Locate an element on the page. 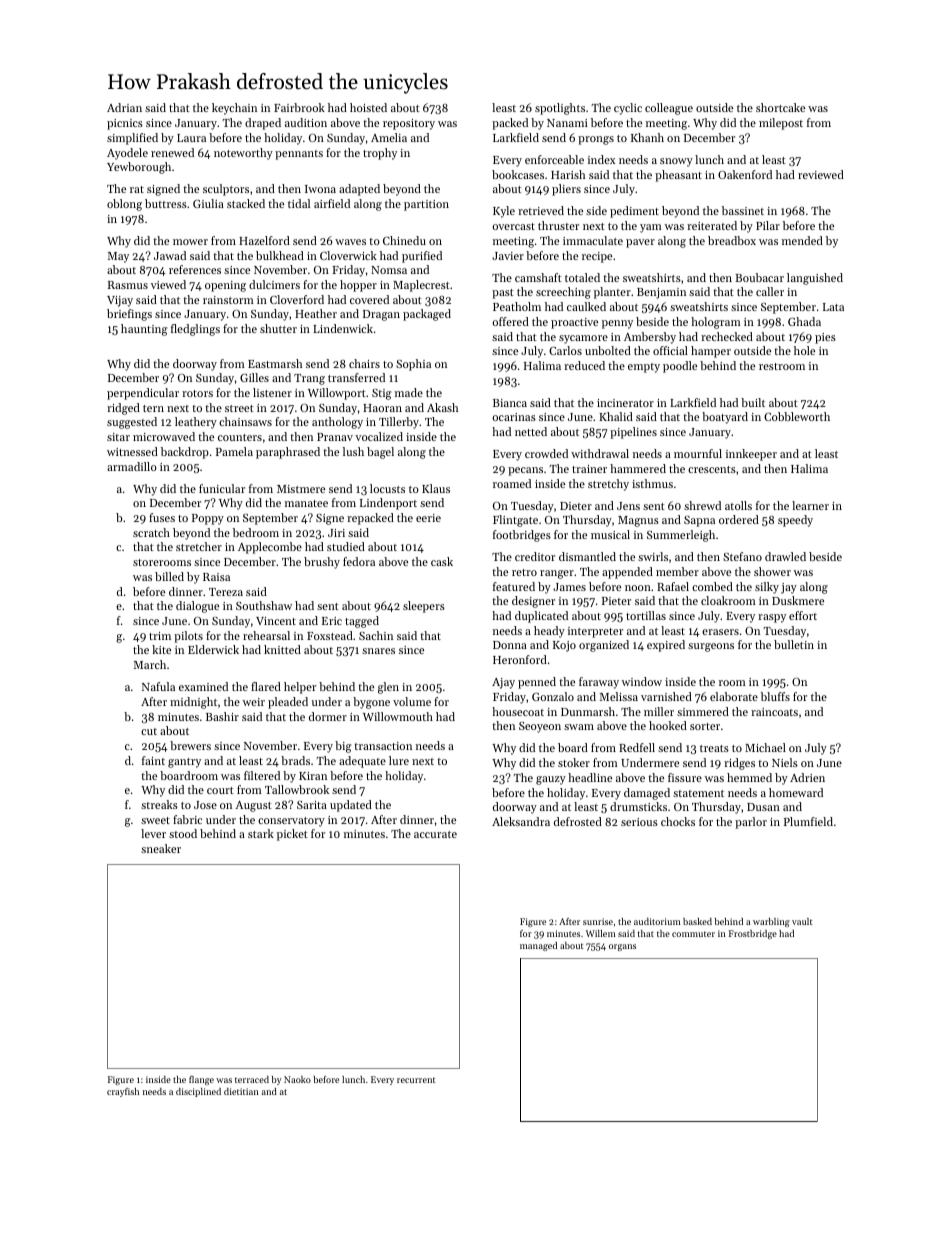 The image size is (952, 1233). locusts is located at coordinates (387, 488).
